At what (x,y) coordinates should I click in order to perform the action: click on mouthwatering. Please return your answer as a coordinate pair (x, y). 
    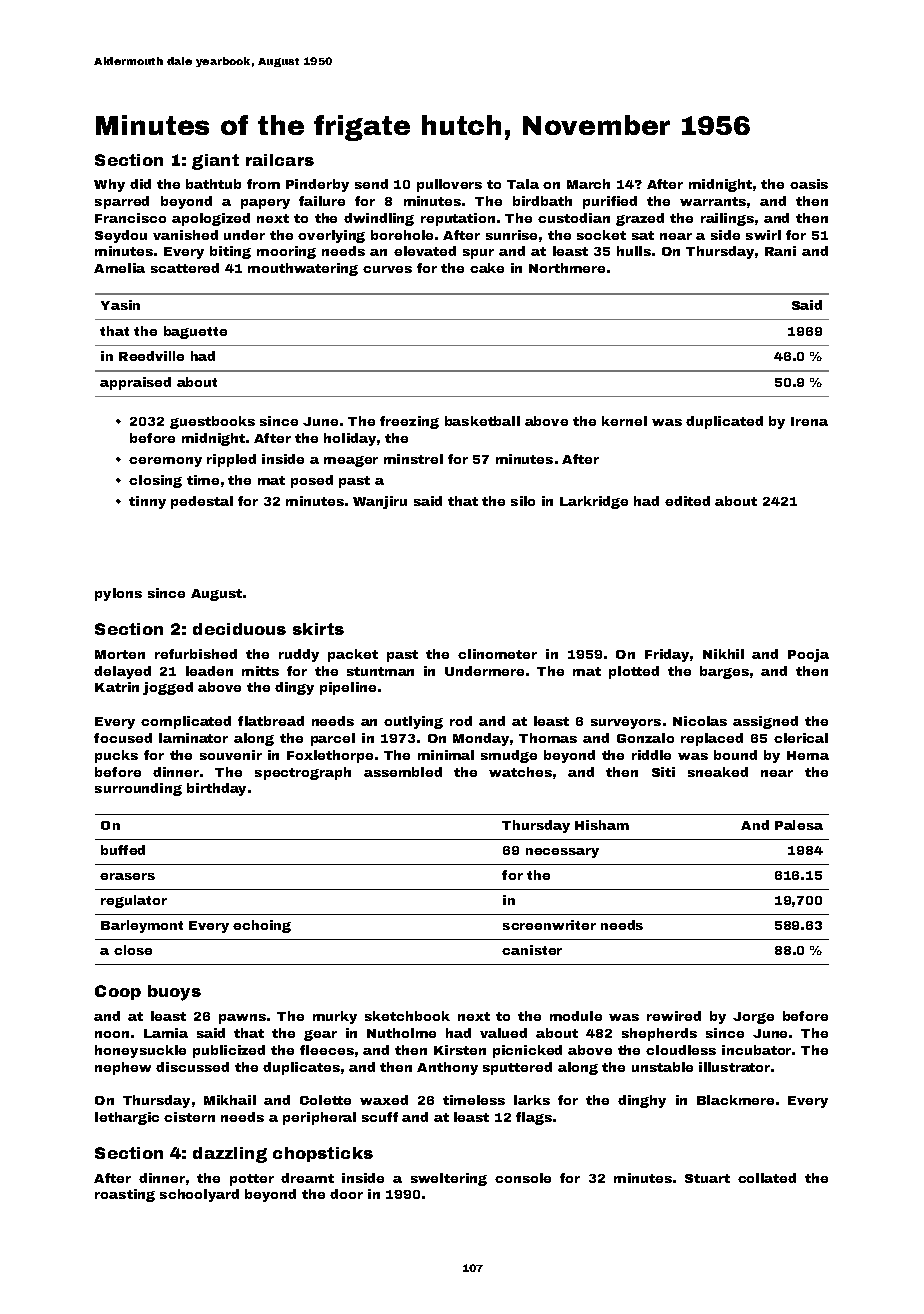
    Looking at the image, I should click on (303, 269).
